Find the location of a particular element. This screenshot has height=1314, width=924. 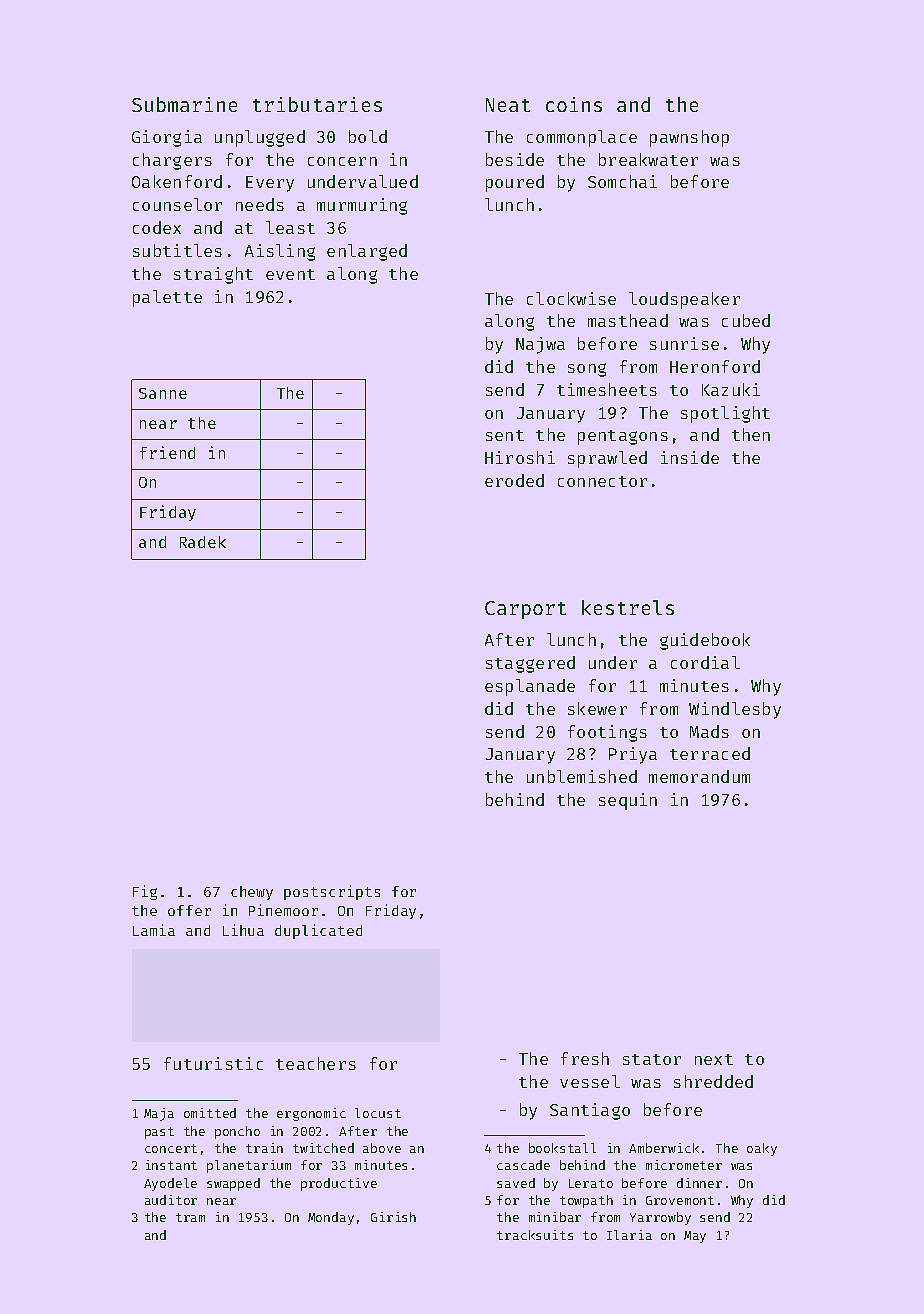

postscripts is located at coordinates (332, 892).
